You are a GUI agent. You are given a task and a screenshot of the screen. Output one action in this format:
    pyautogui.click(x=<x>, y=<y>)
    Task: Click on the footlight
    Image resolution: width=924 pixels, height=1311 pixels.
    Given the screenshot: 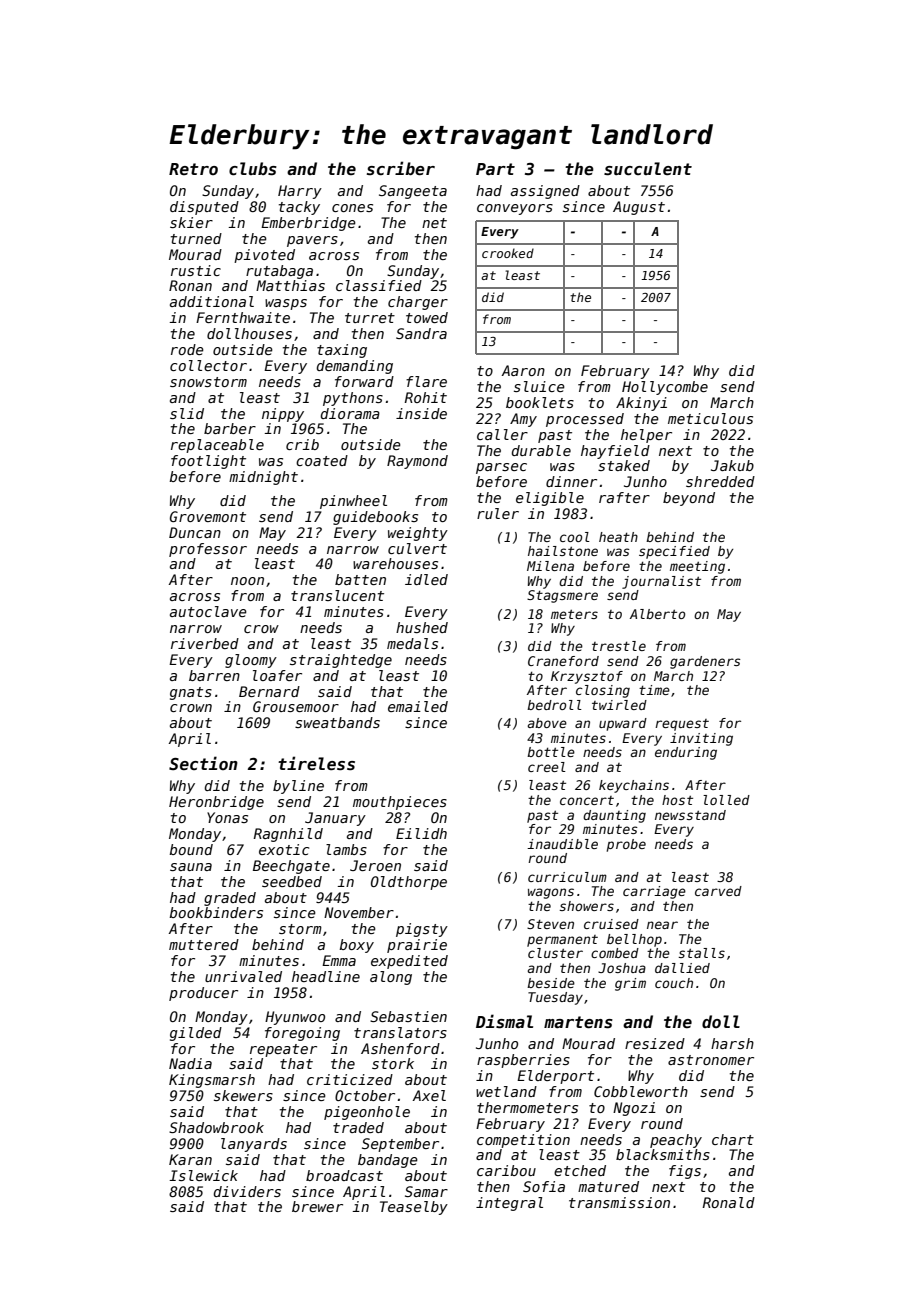 What is the action you would take?
    pyautogui.click(x=208, y=462)
